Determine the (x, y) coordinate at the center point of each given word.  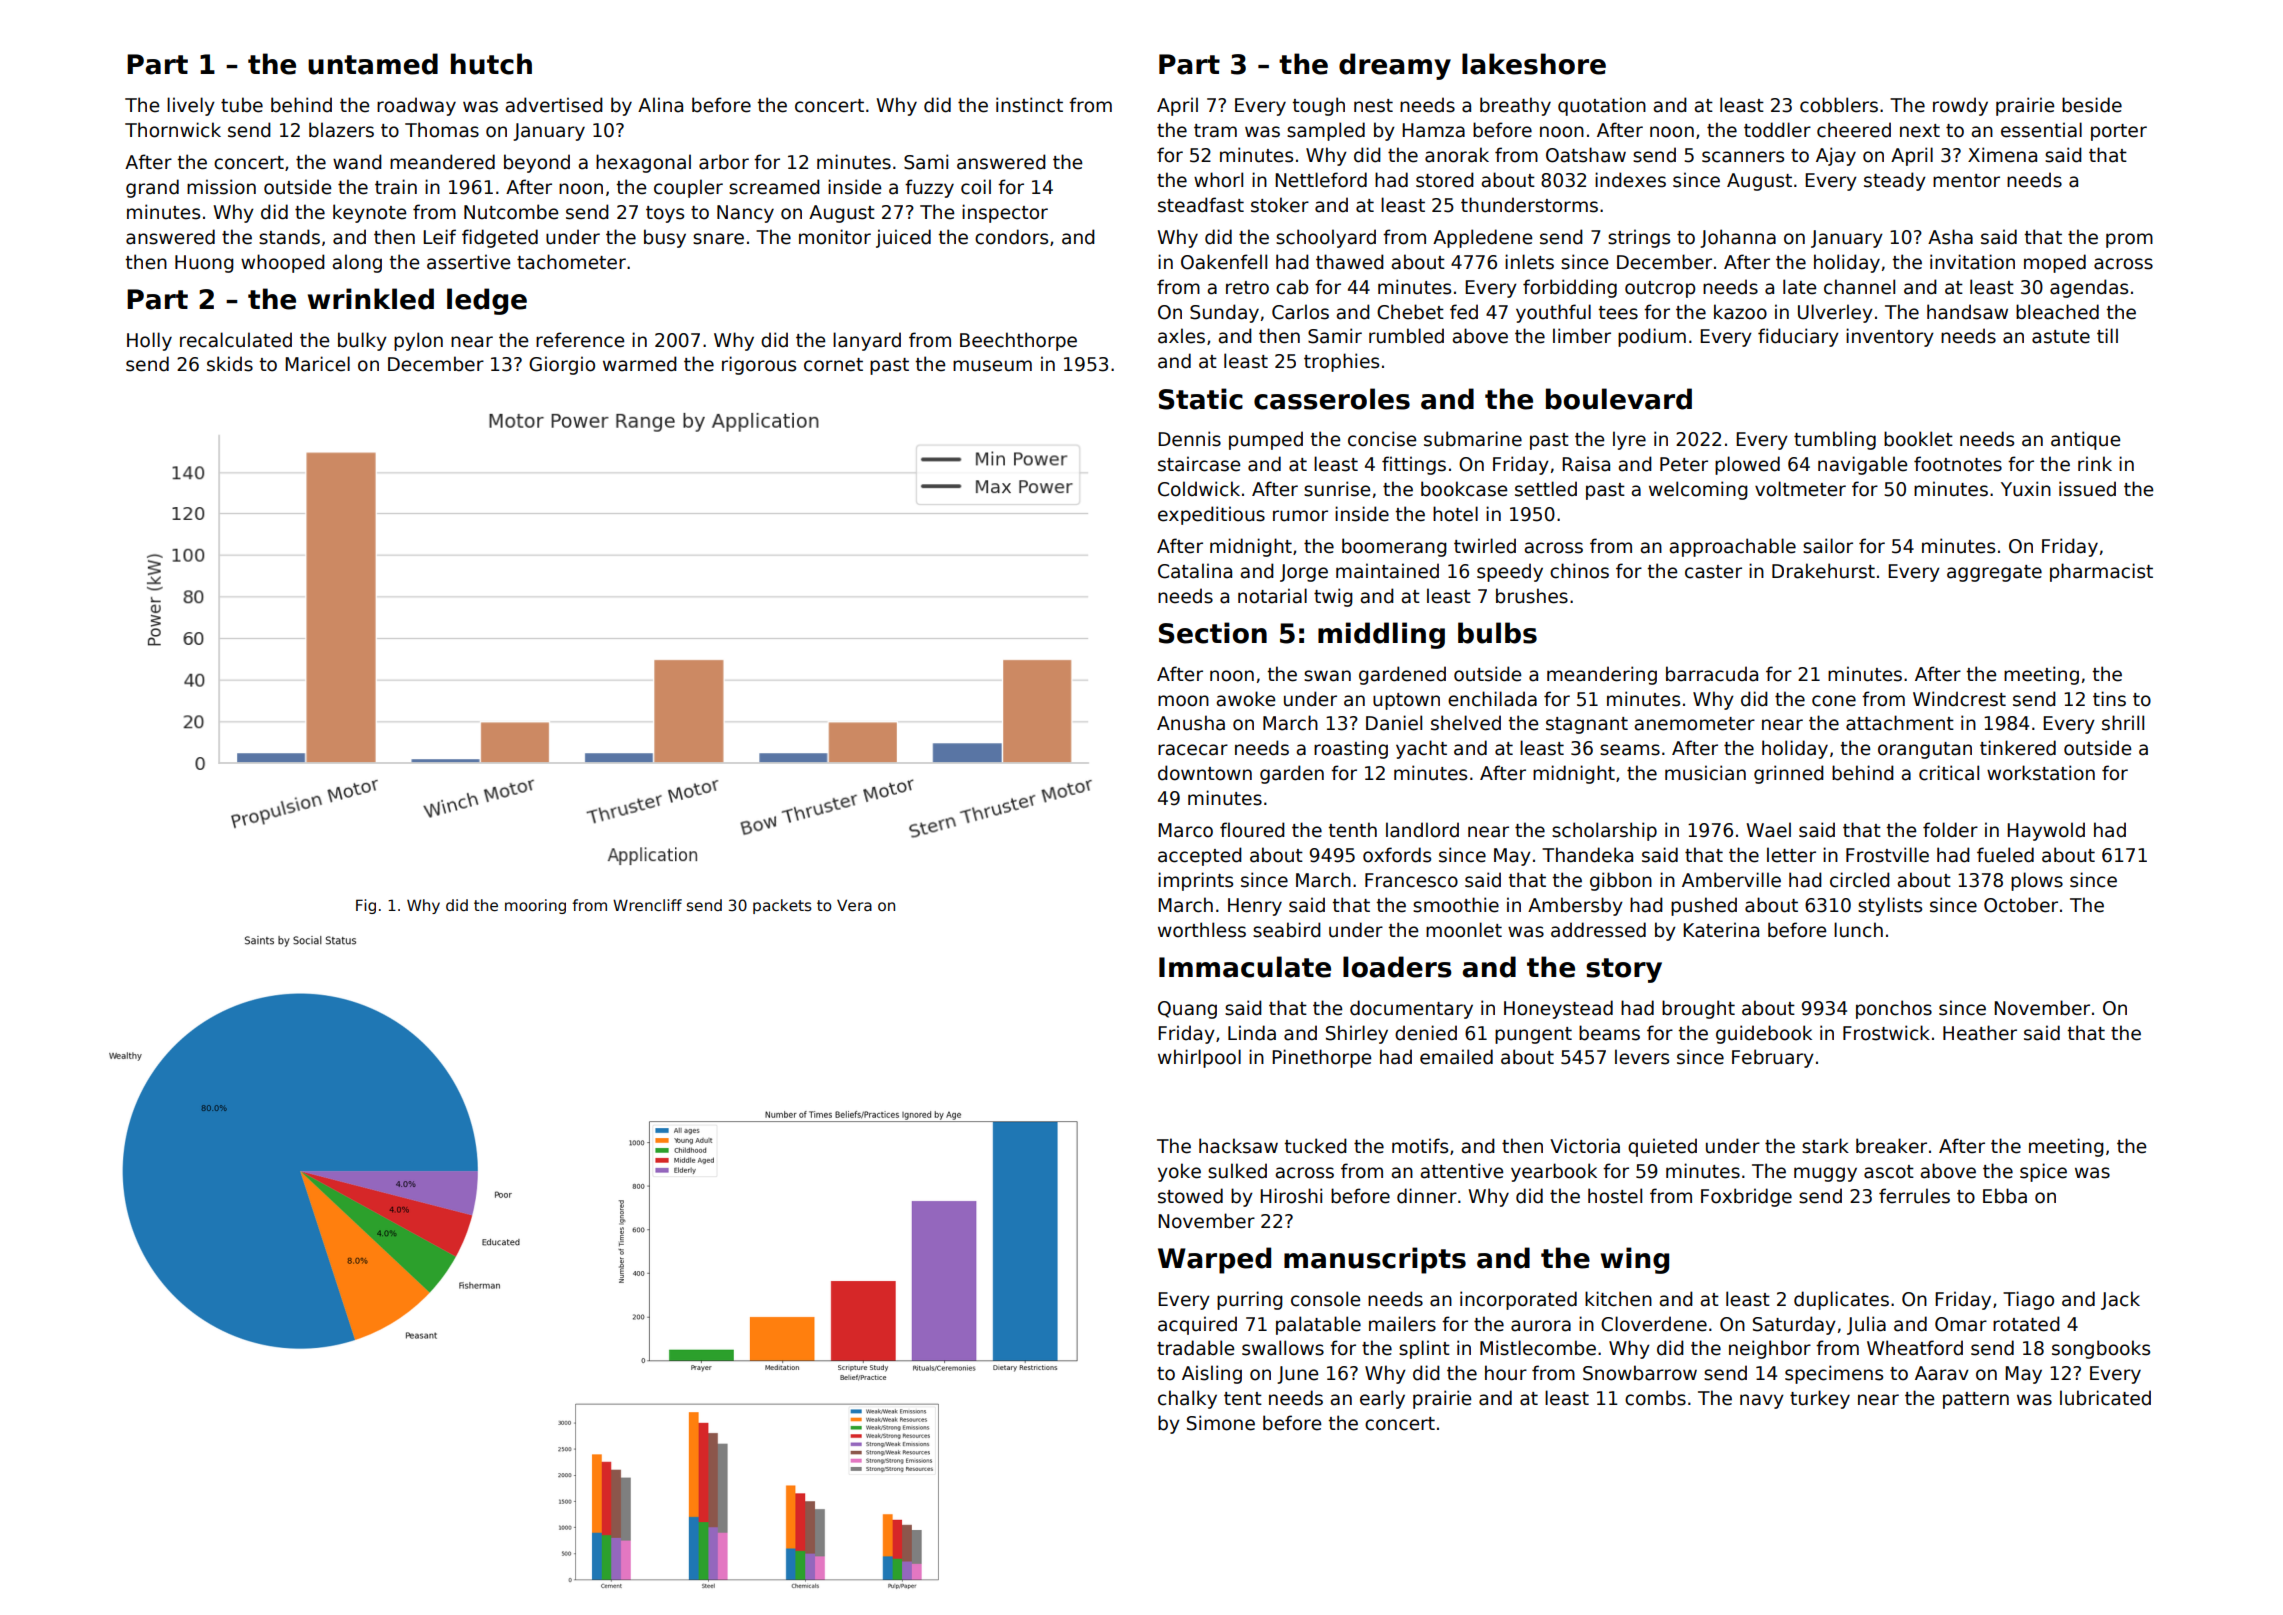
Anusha (1191, 723)
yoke (1179, 1172)
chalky (1187, 1399)
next (1920, 131)
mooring (535, 906)
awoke (1245, 699)
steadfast (1201, 205)
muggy (1825, 1174)
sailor (1828, 546)
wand (357, 162)
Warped (1214, 1260)
